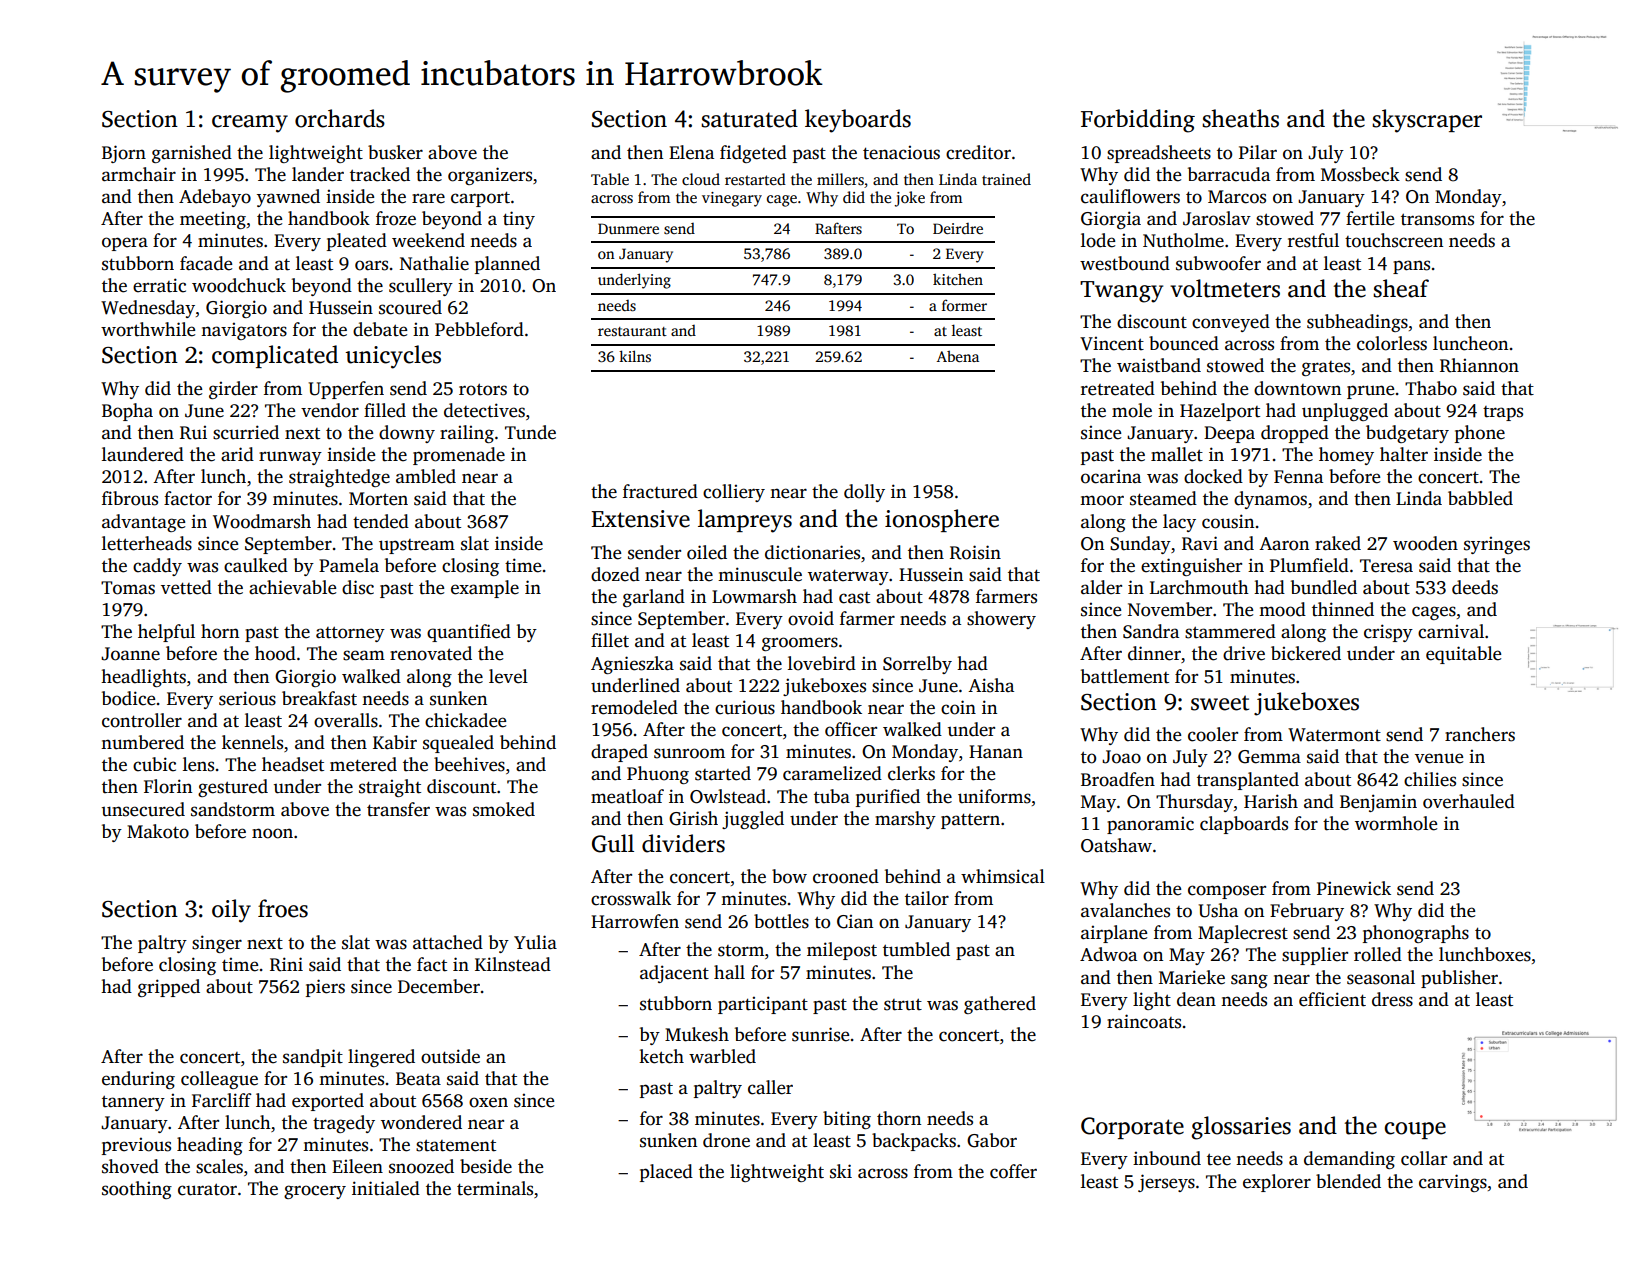  Describe the element at coordinates (137, 1190) in the image. I see `soothing` at that location.
